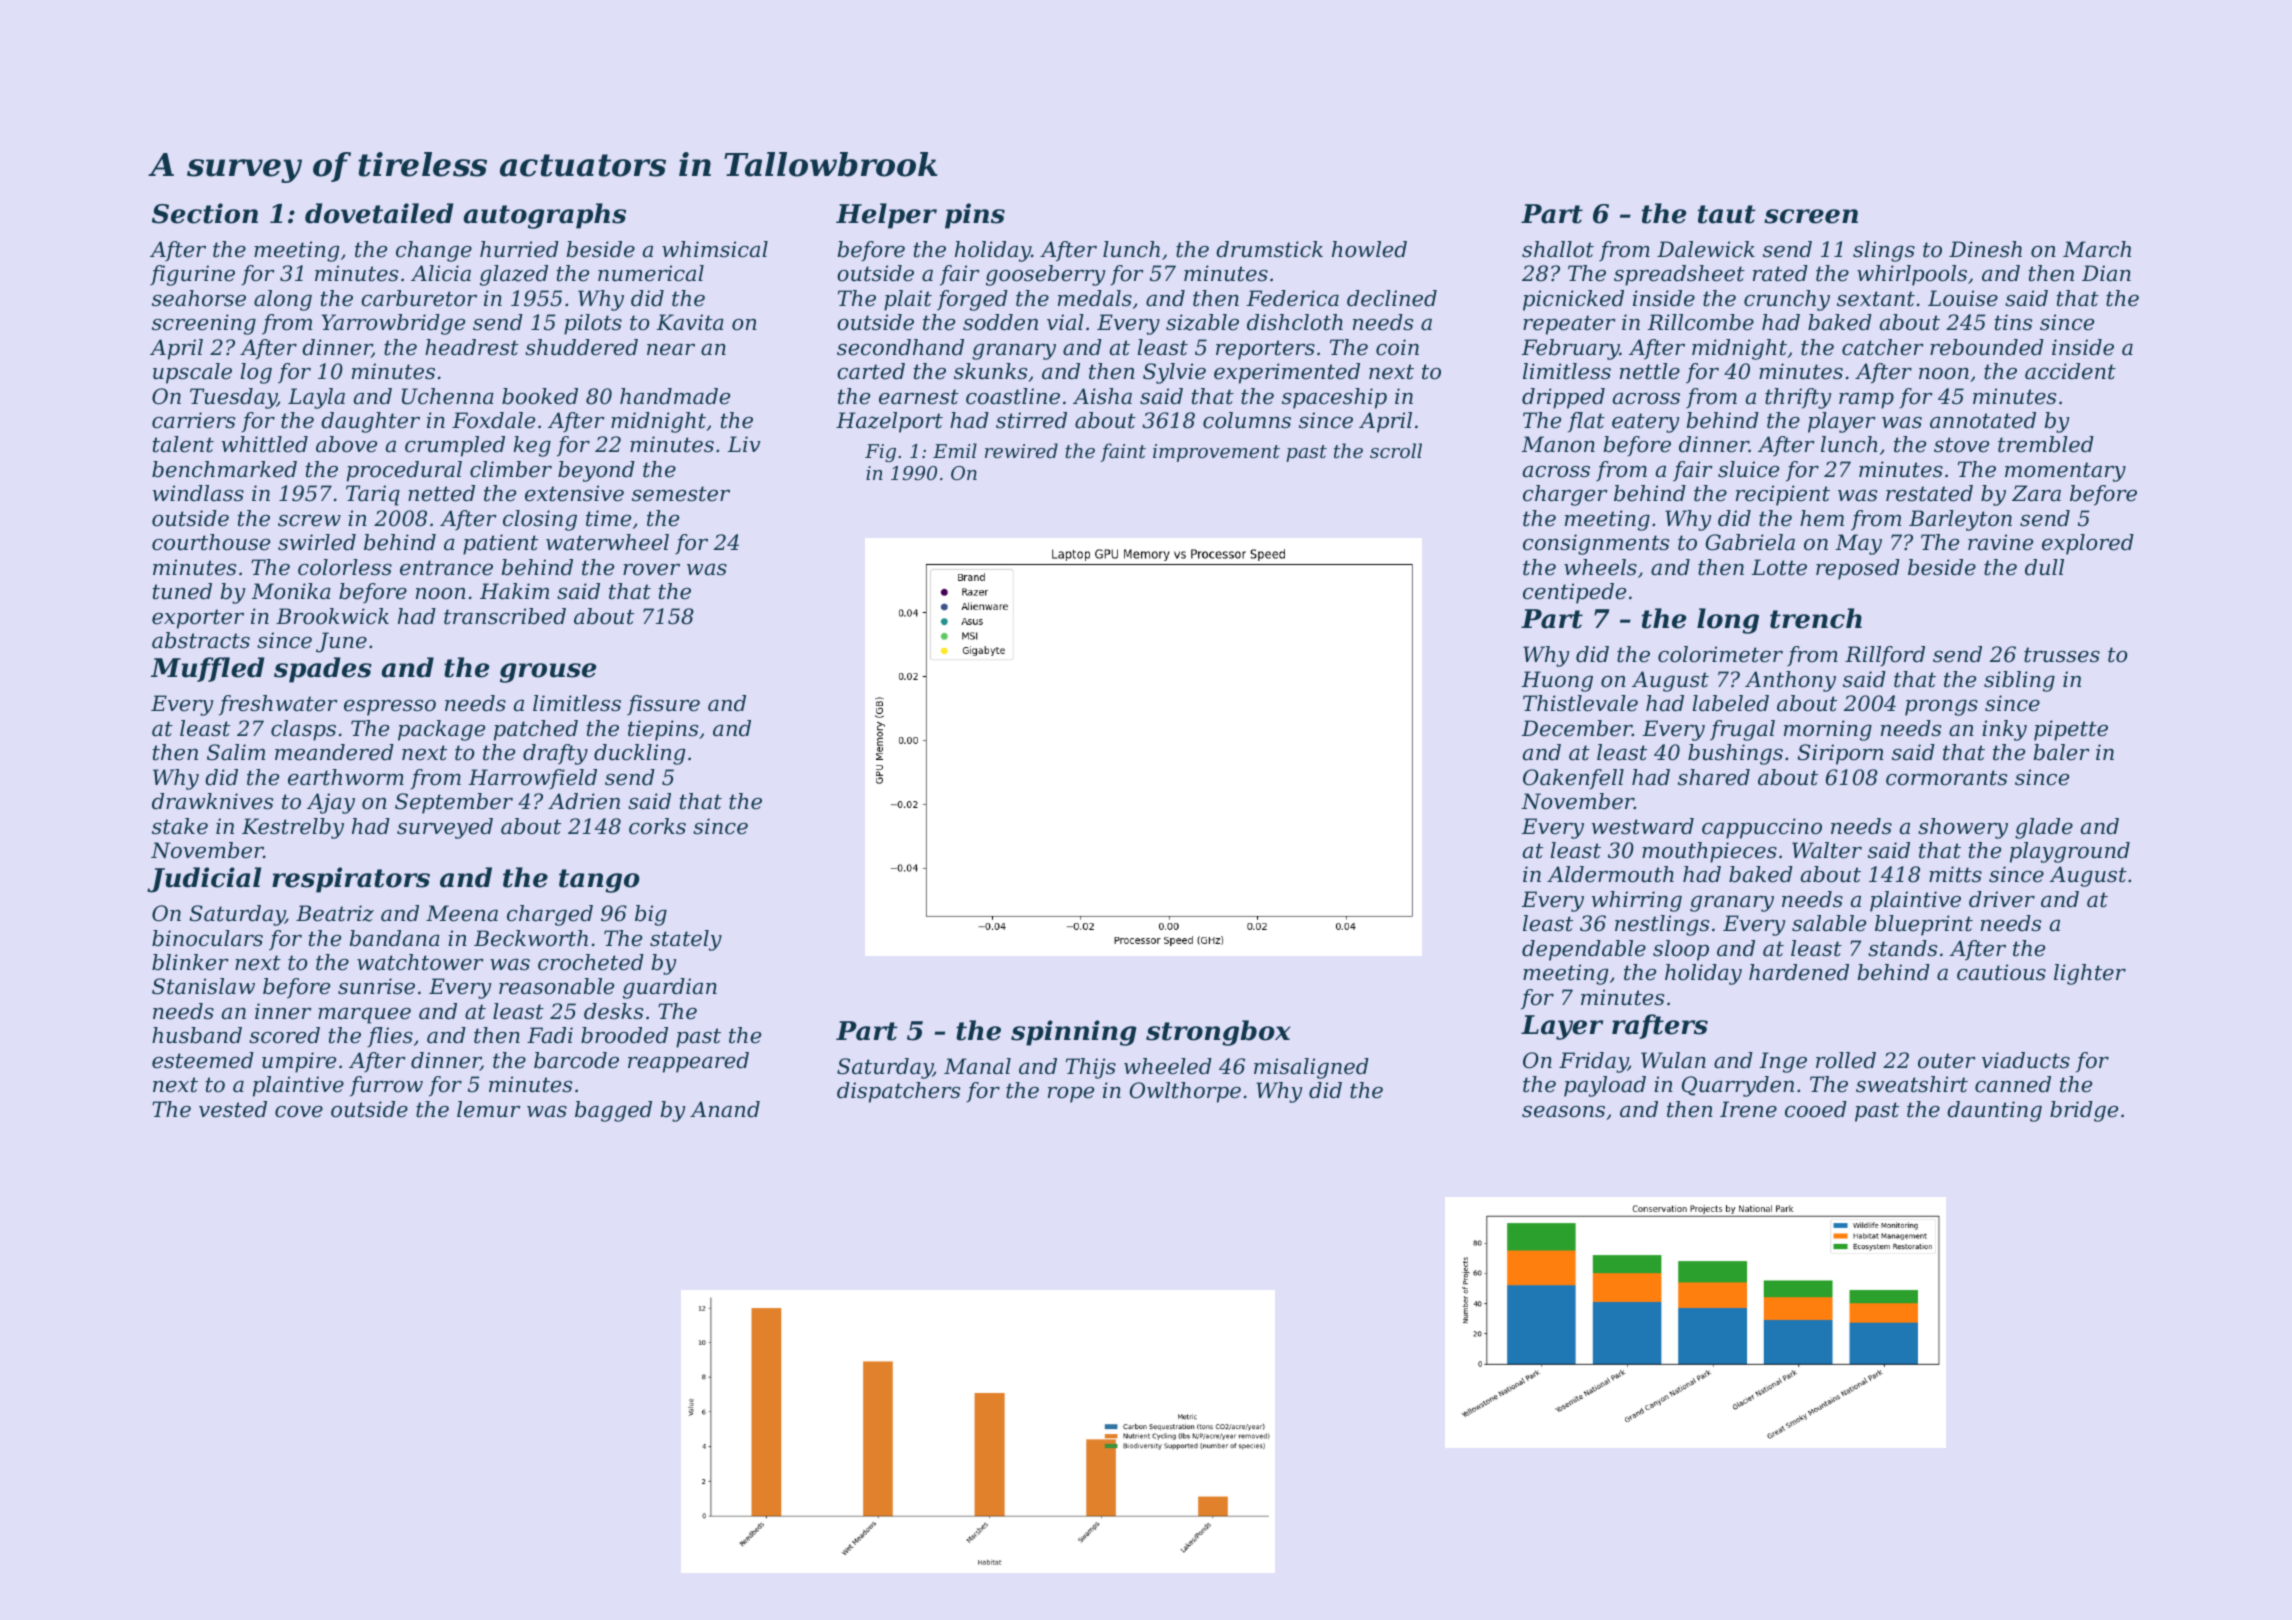  What do you see at coordinates (299, 1112) in the page?
I see `cove` at bounding box center [299, 1112].
